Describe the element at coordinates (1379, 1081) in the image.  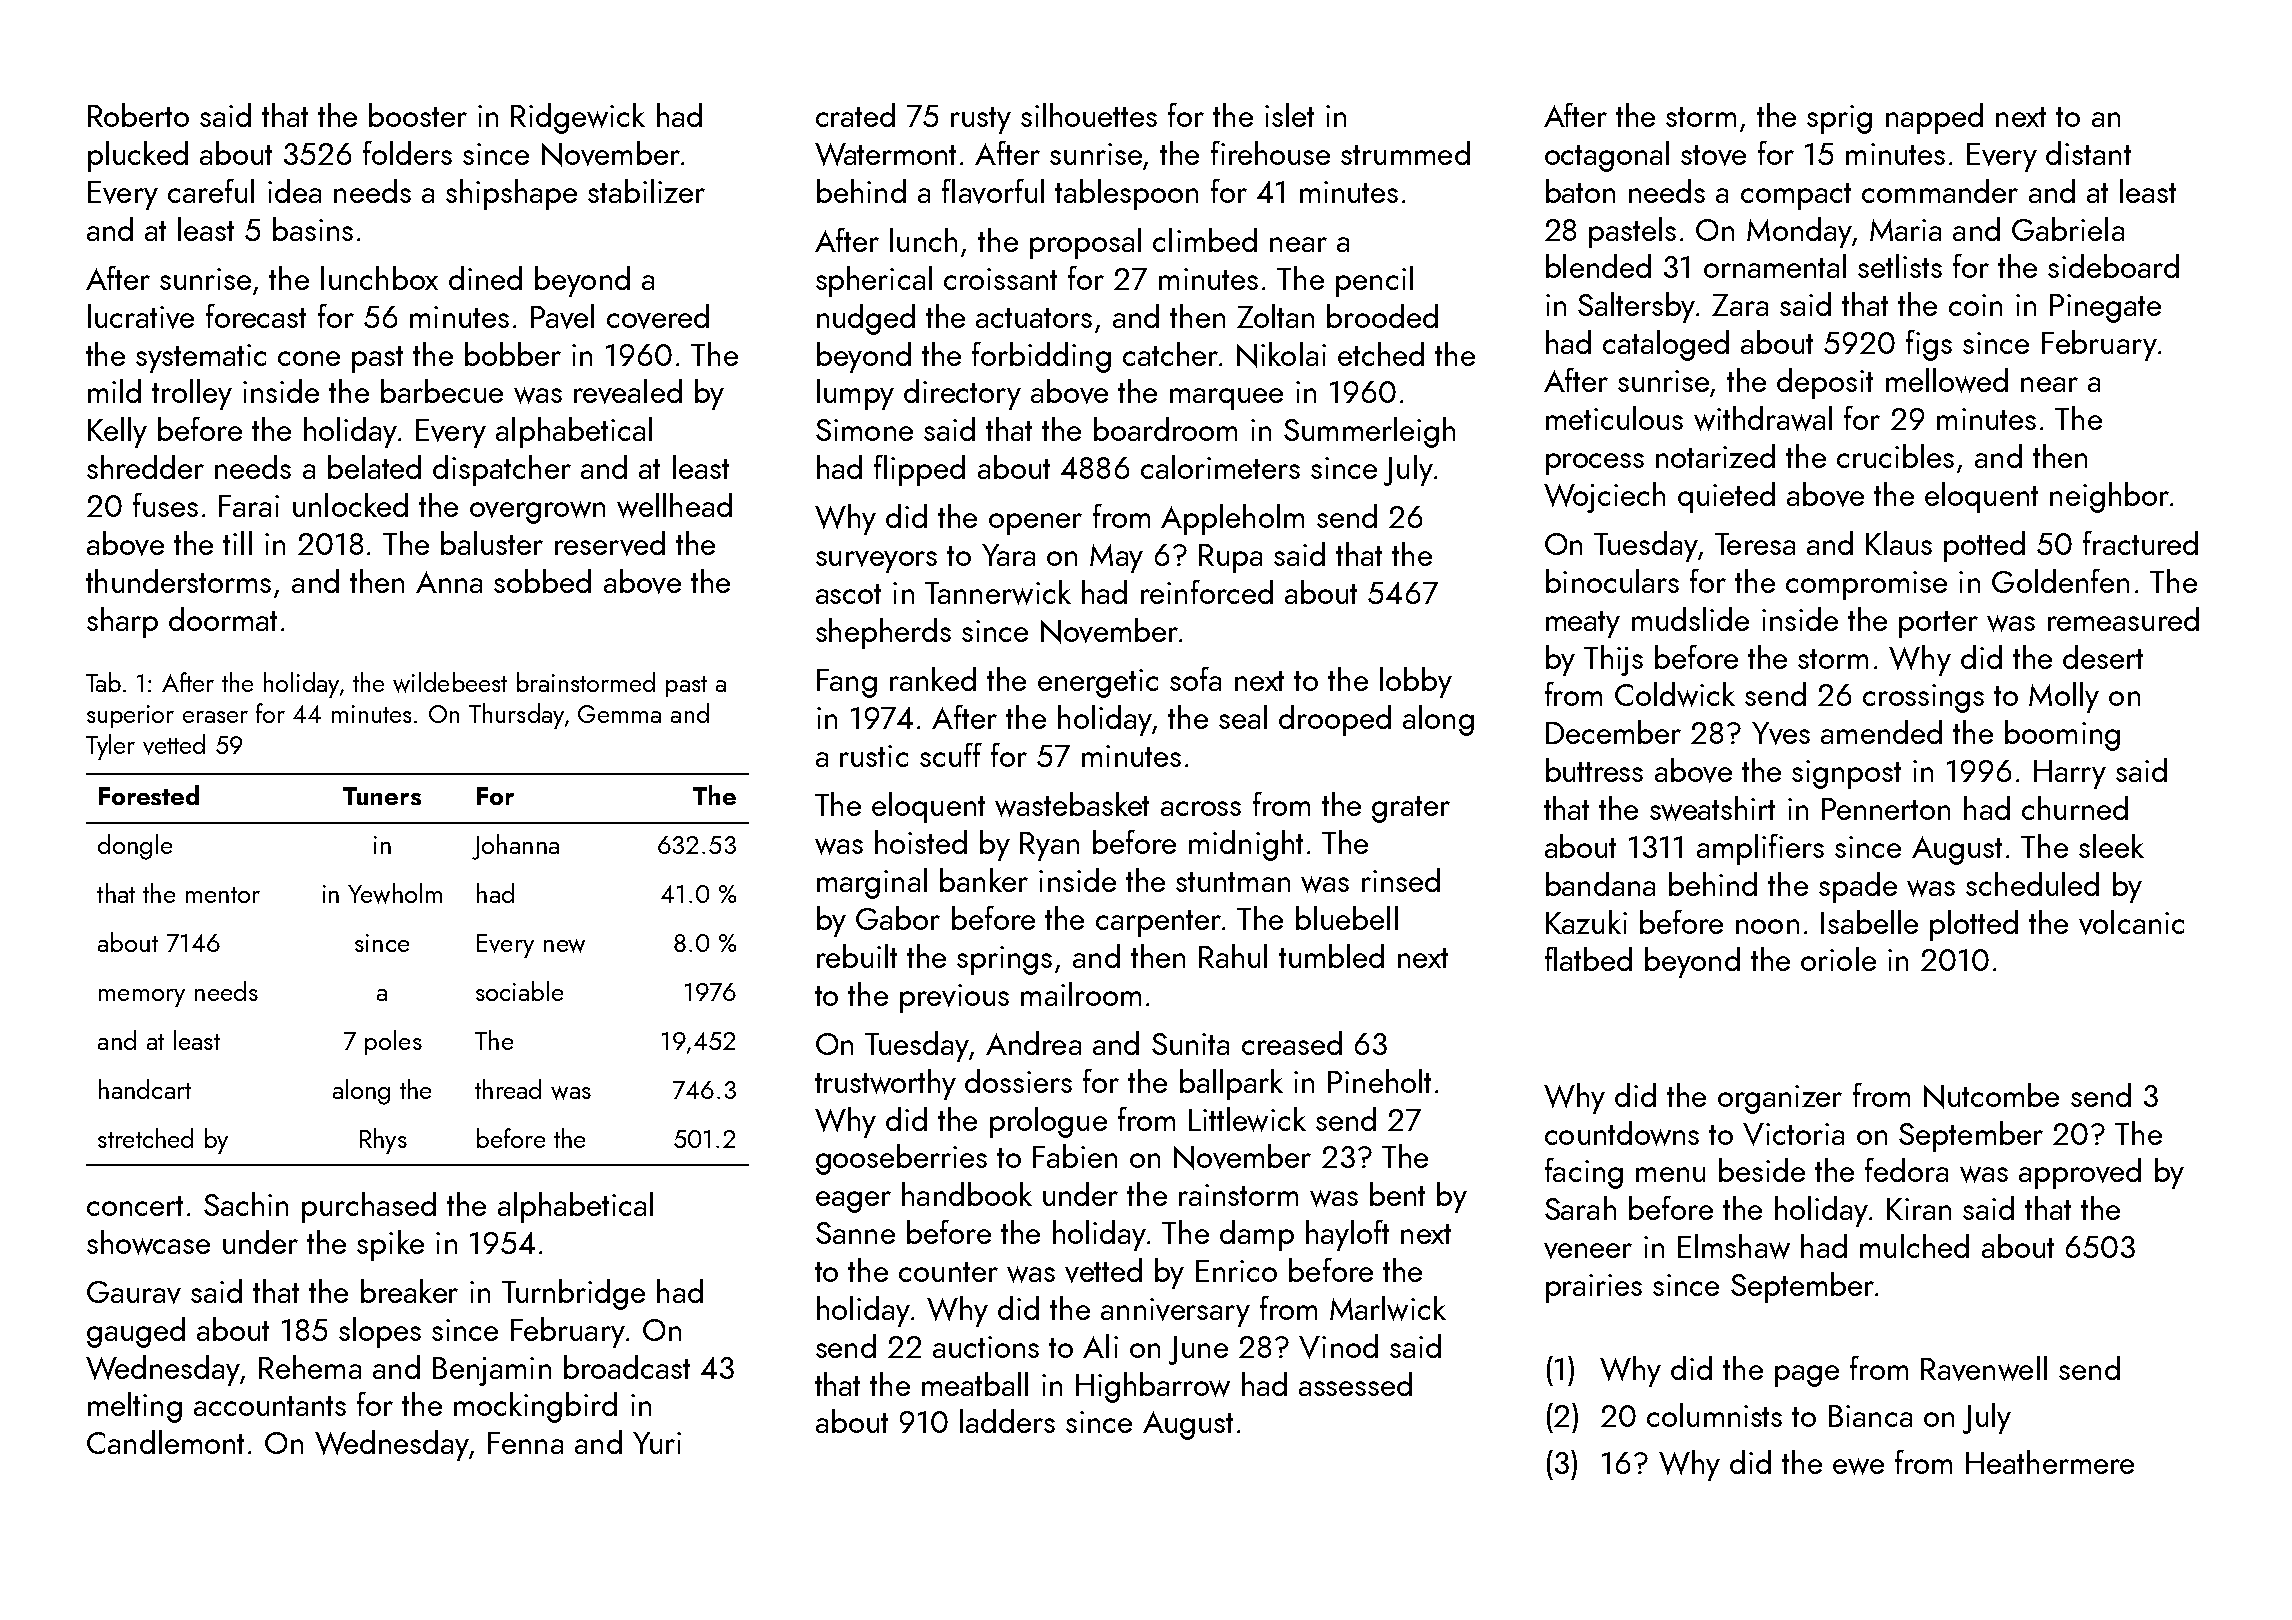
I see `Pineholt` at that location.
